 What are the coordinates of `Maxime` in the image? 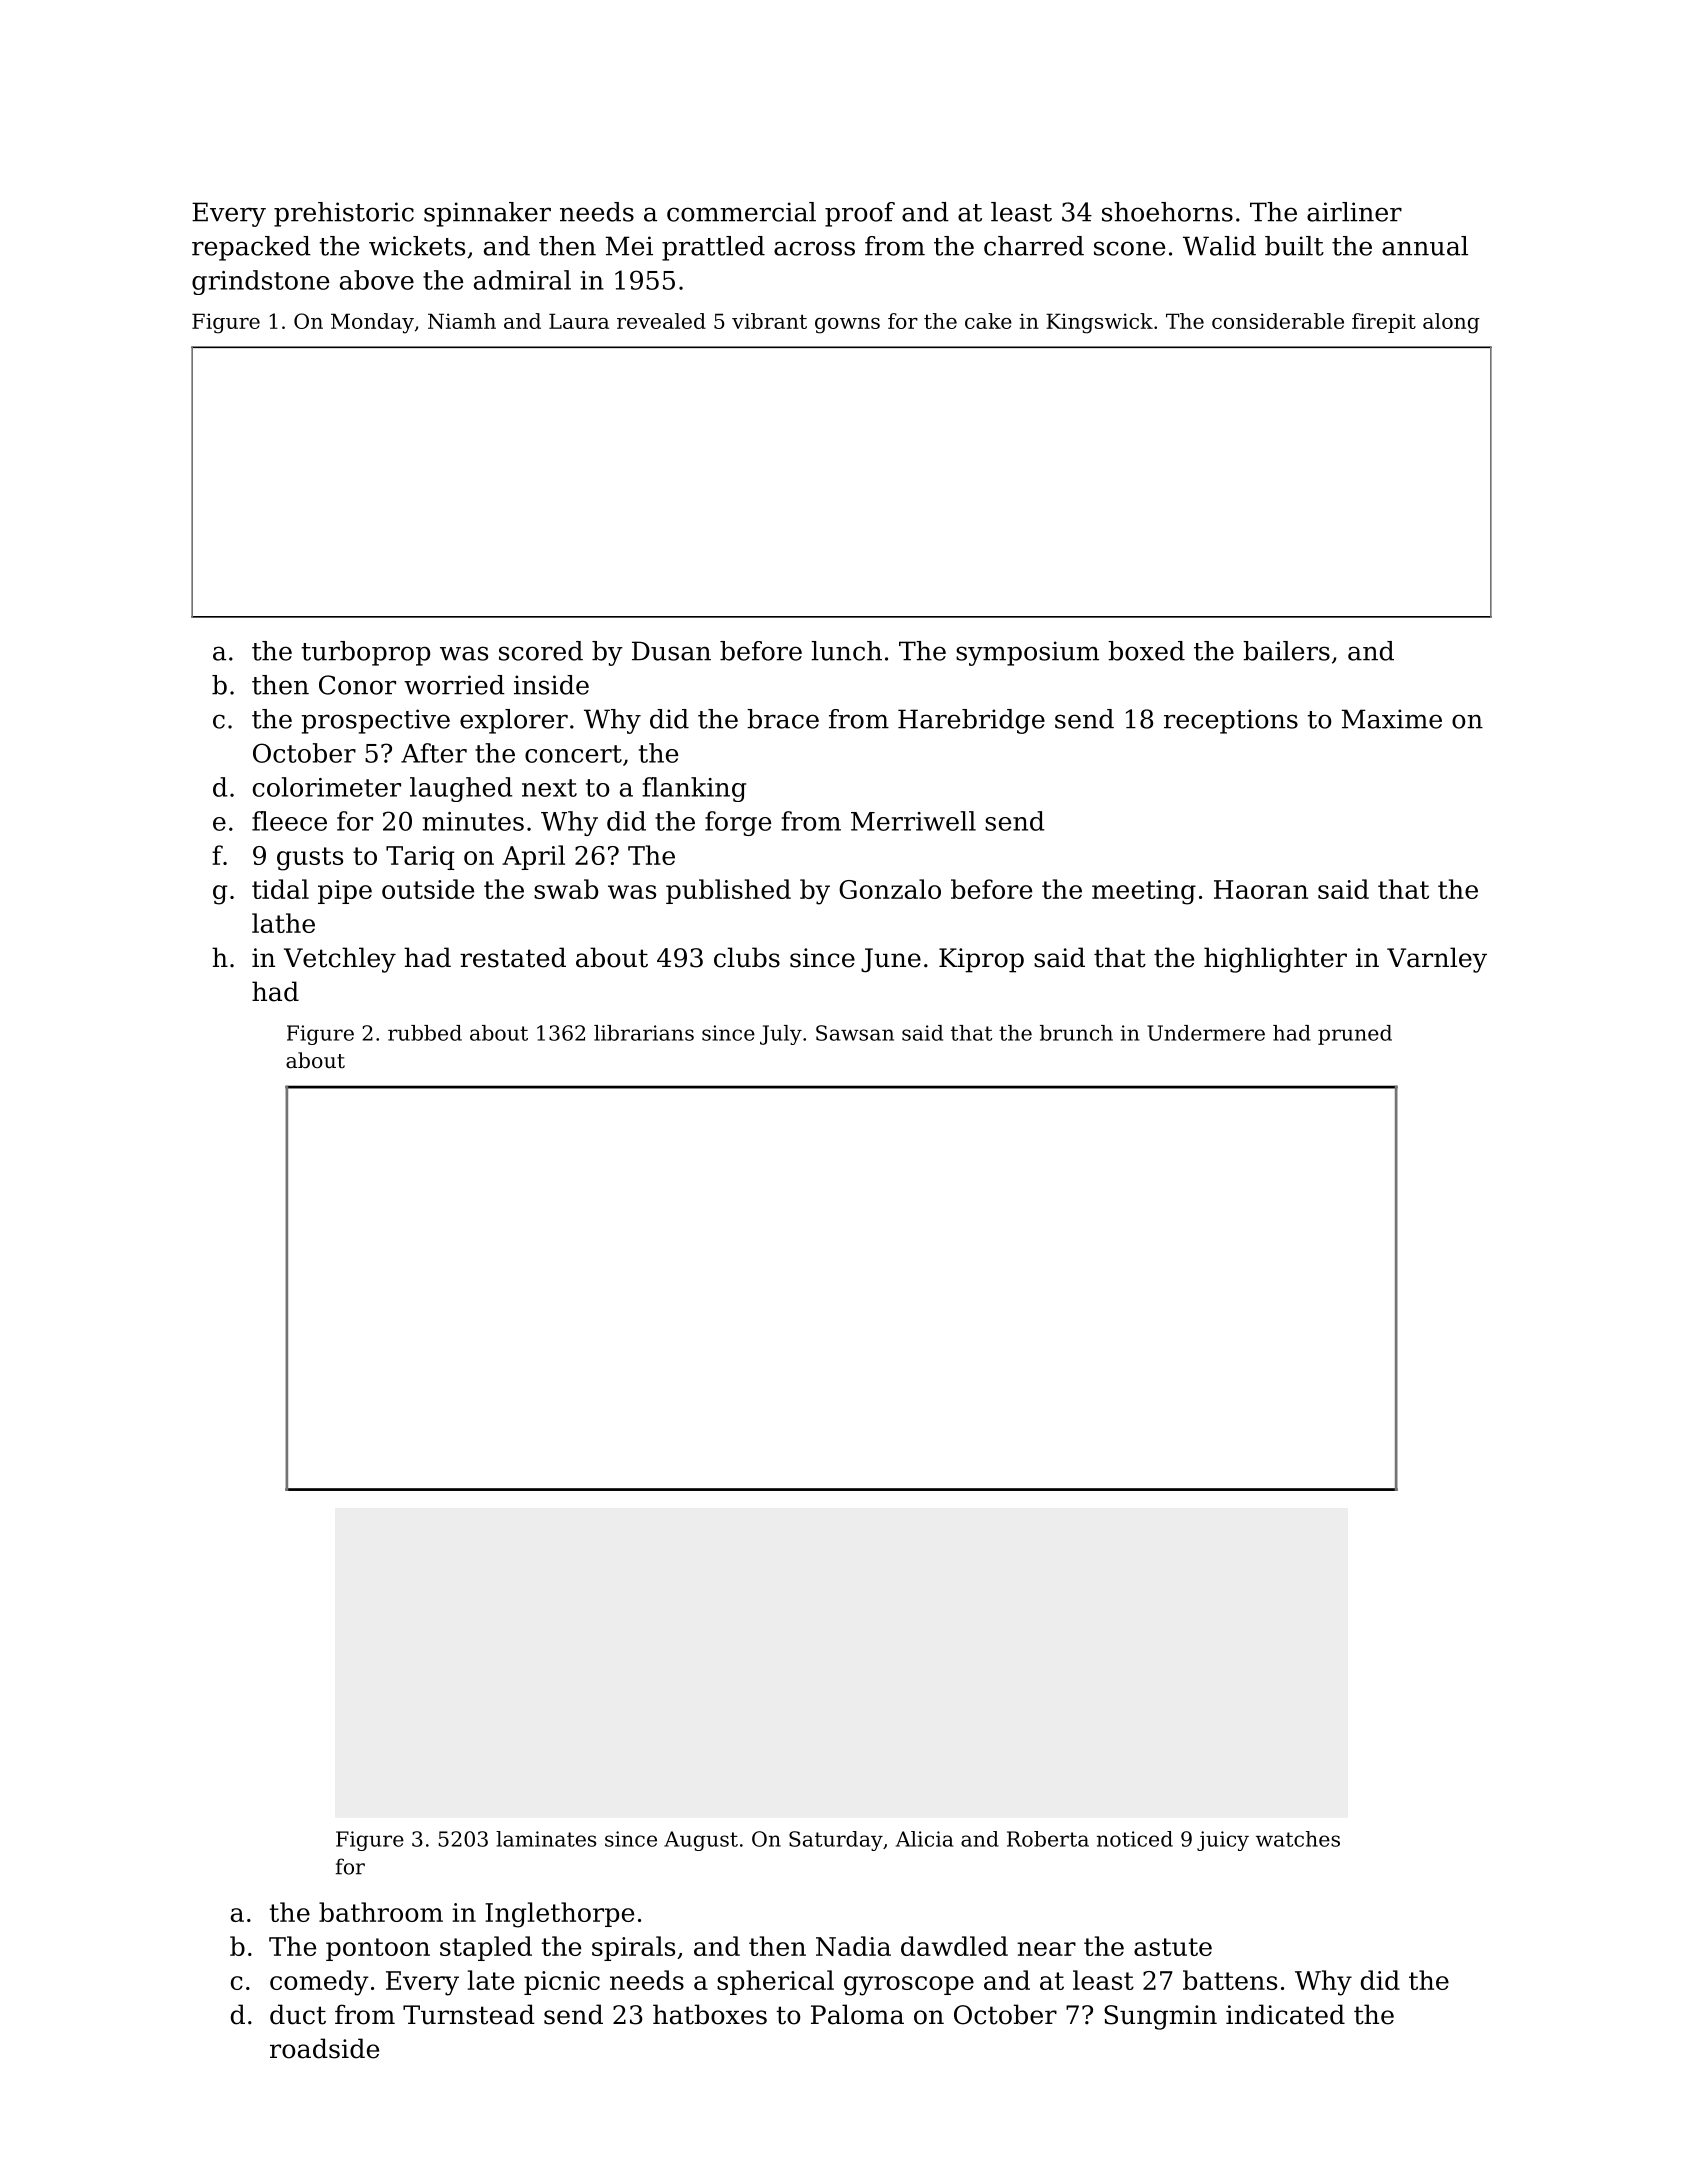 It's located at (1392, 719).
